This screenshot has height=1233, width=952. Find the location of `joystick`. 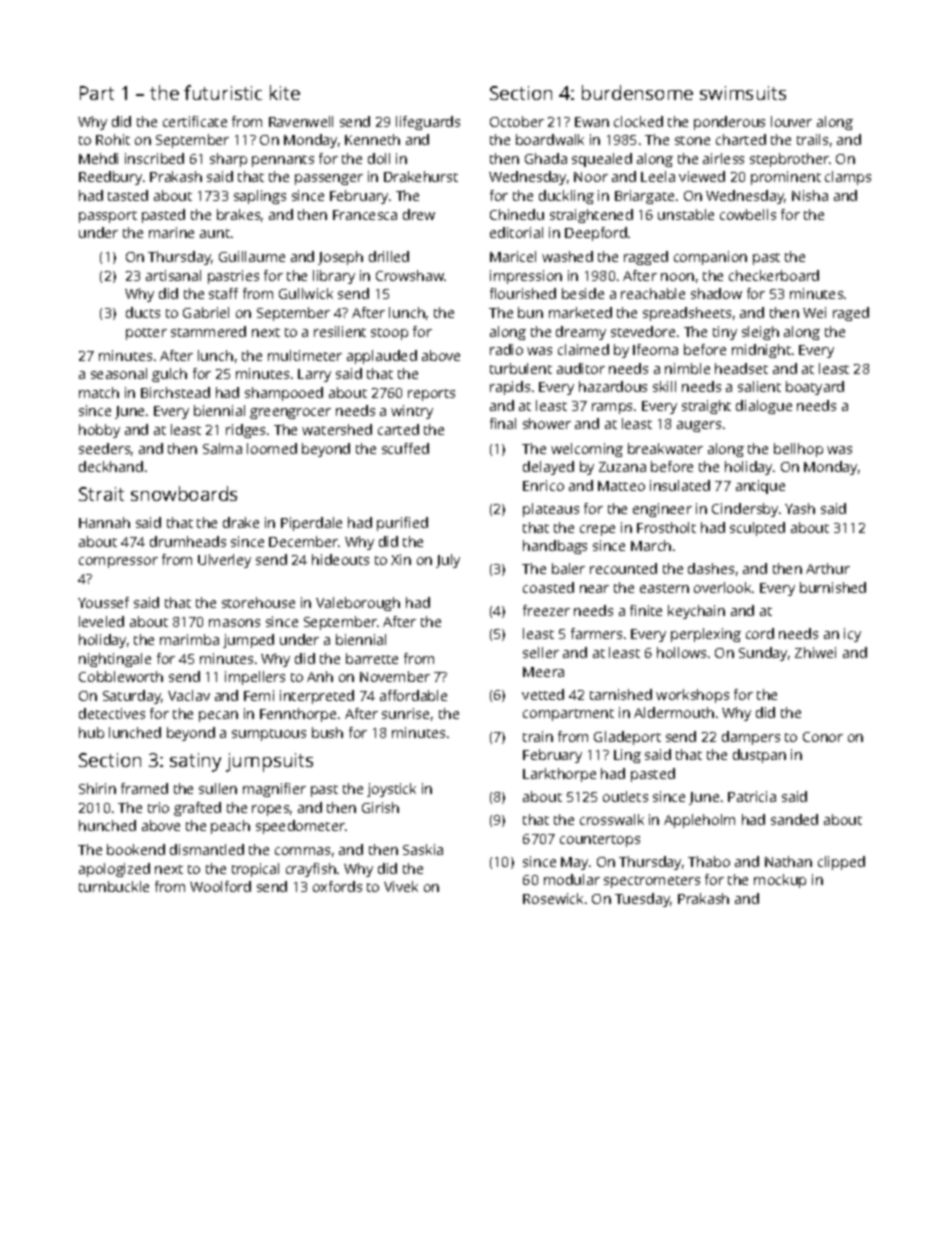

joystick is located at coordinates (391, 790).
